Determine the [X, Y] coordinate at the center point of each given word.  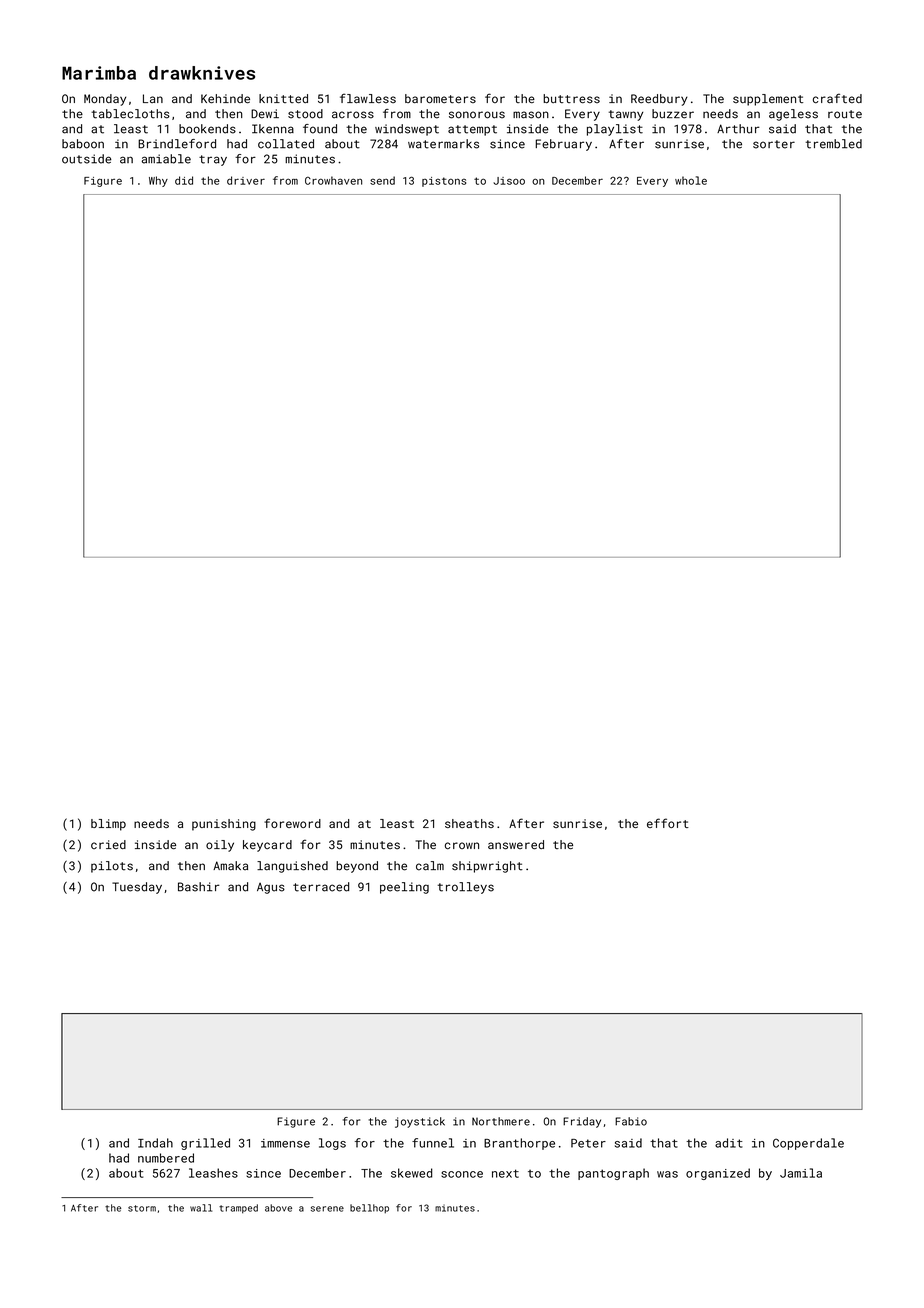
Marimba [99, 73]
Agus [271, 888]
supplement [768, 100]
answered [516, 845]
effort [668, 823]
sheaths [469, 823]
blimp [108, 825]
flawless [368, 98]
